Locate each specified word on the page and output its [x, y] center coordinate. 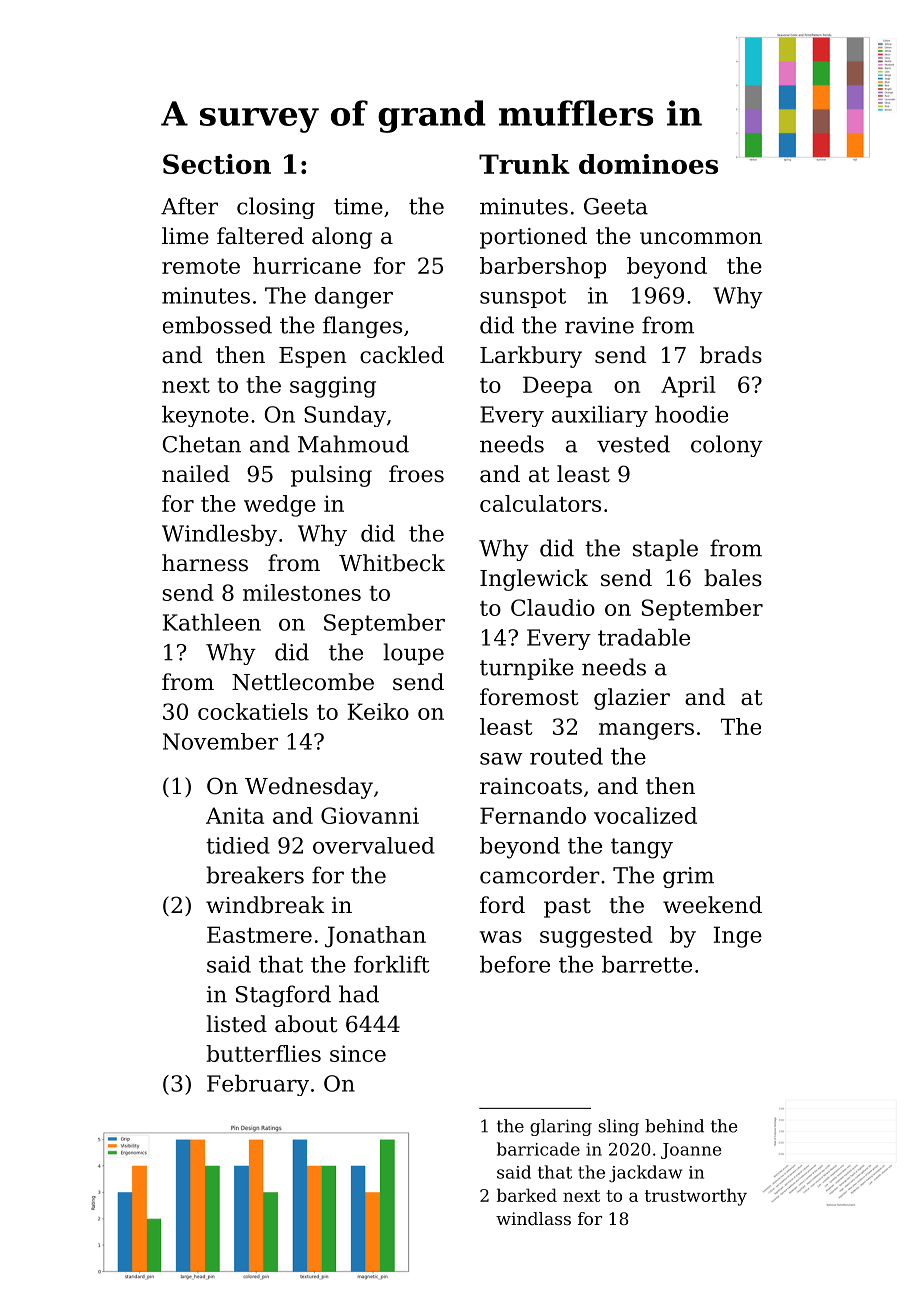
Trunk [524, 164]
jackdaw [645, 1174]
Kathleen [212, 622]
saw [501, 759]
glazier [632, 699]
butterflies [263, 1053]
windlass [533, 1218]
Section [217, 164]
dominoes [648, 164]
